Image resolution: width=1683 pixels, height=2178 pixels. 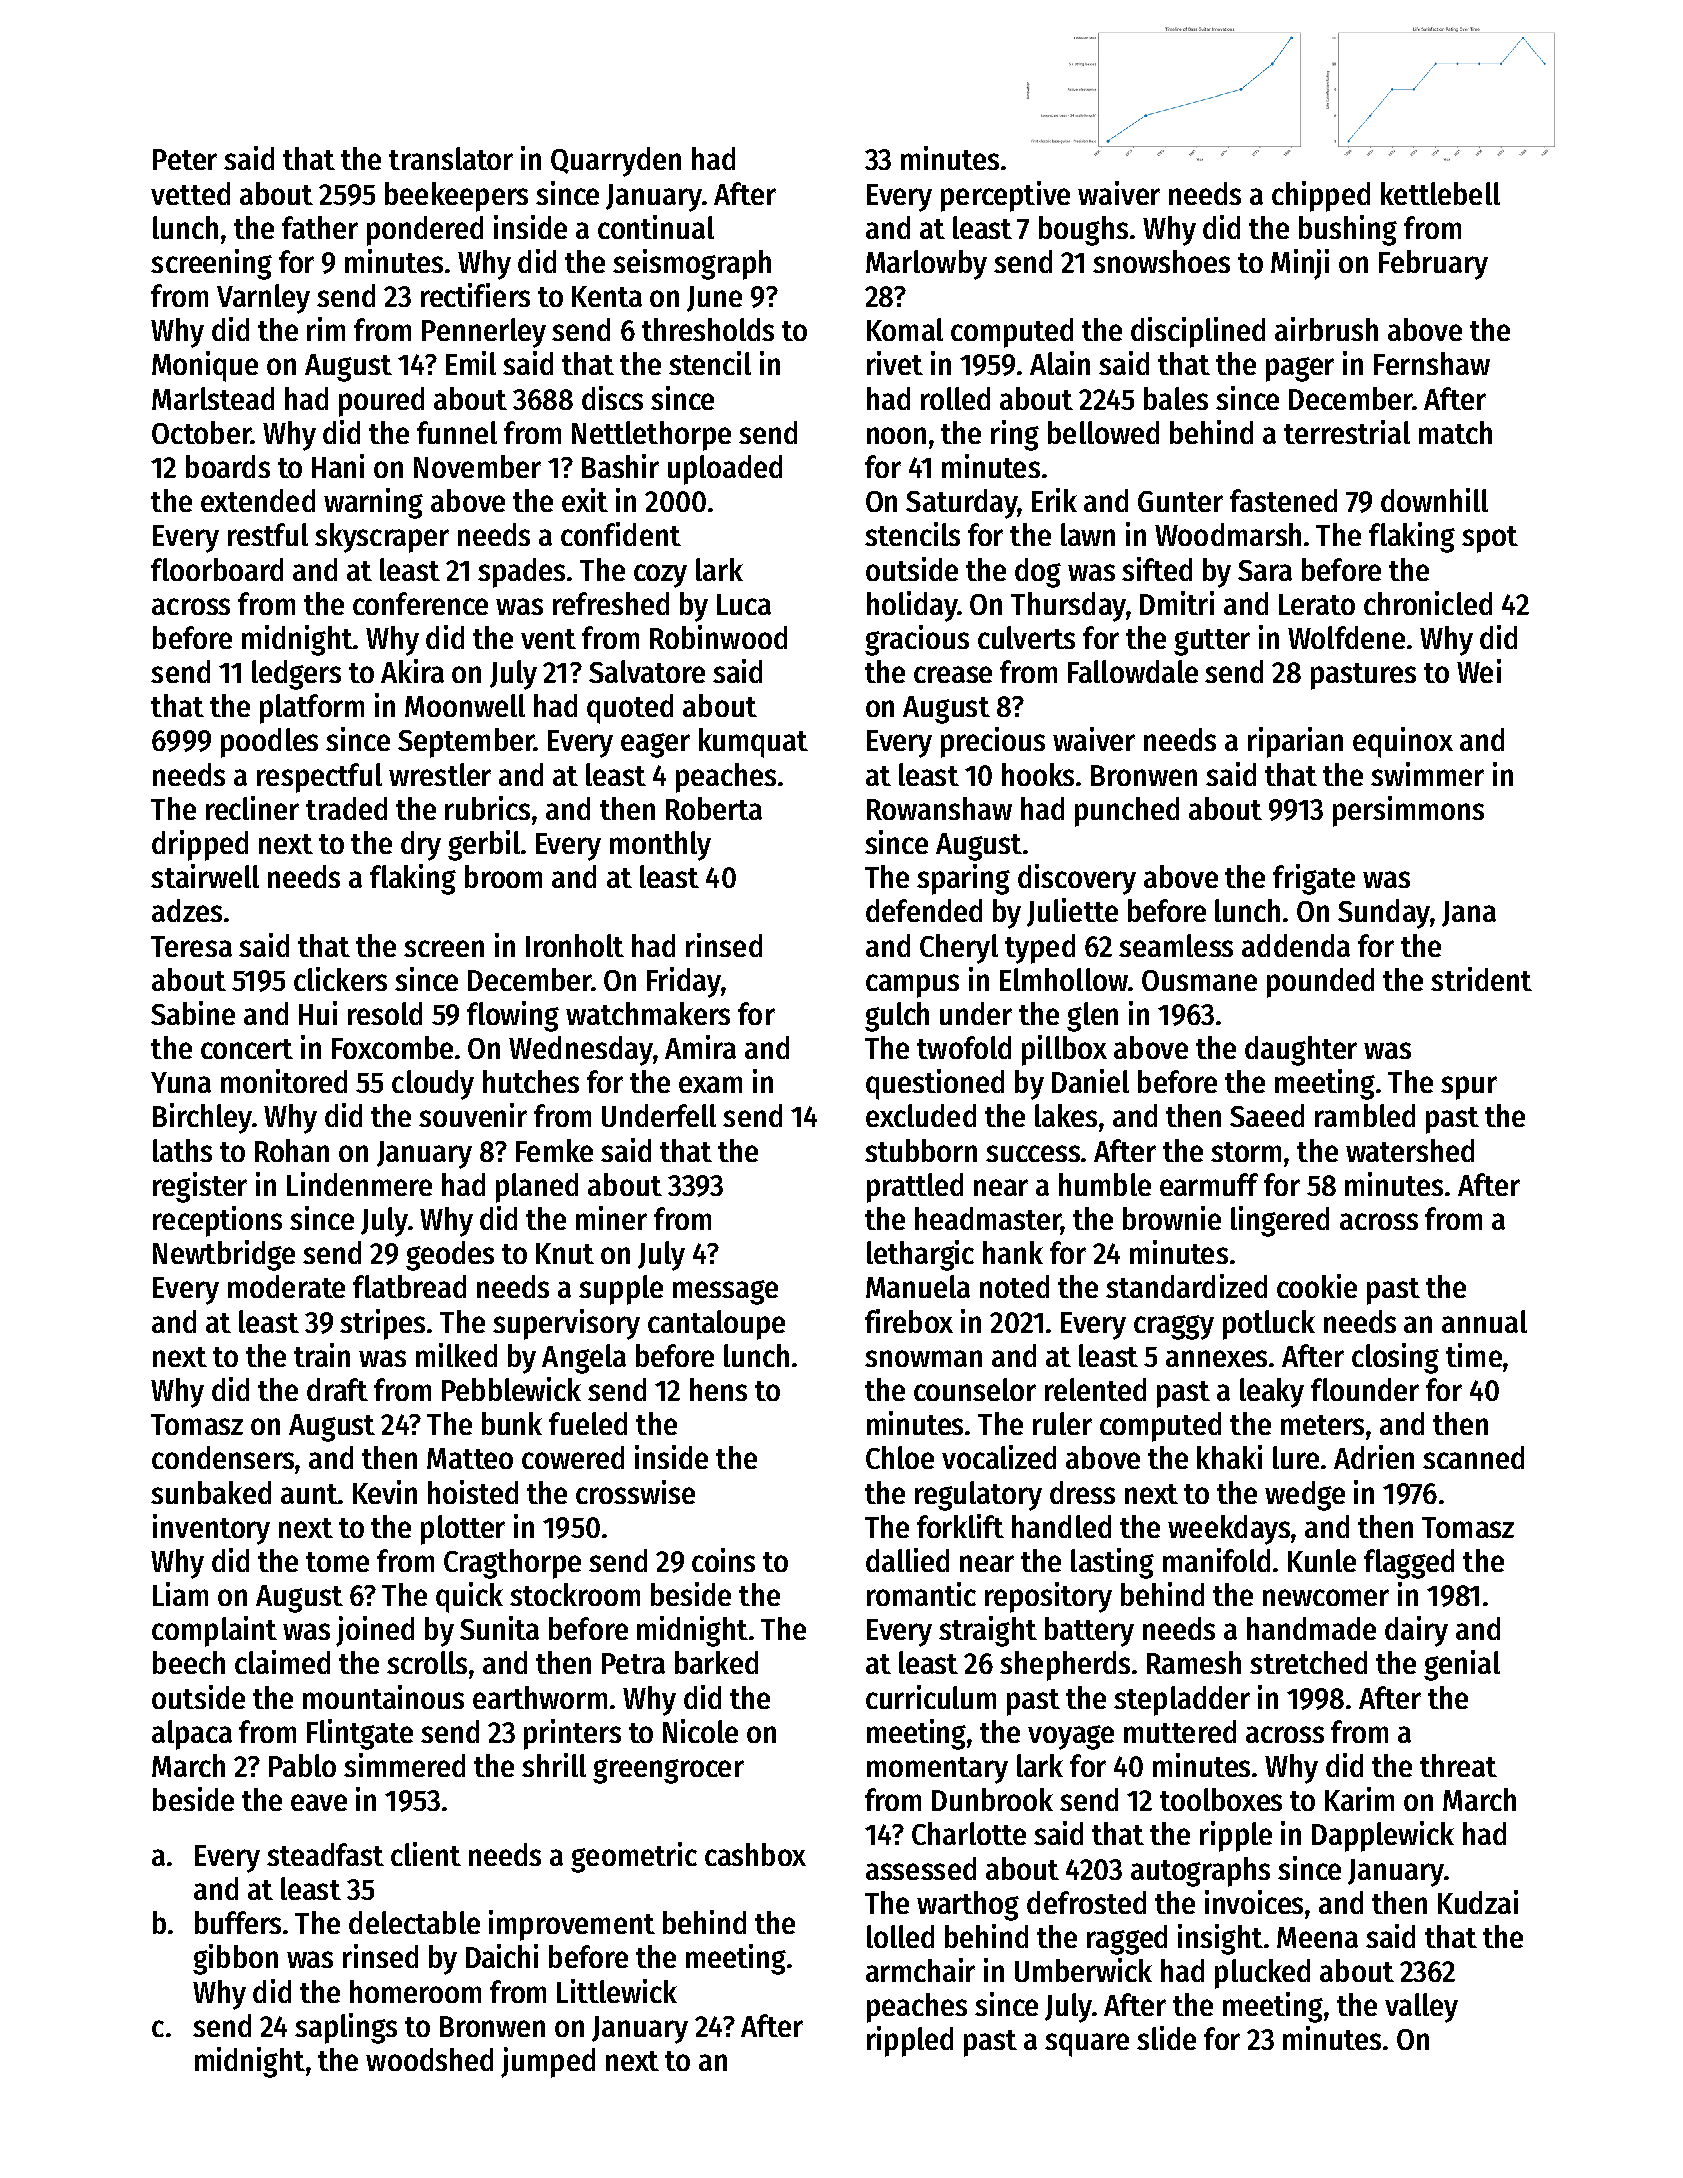 What do you see at coordinates (725, 1292) in the page?
I see `message` at bounding box center [725, 1292].
